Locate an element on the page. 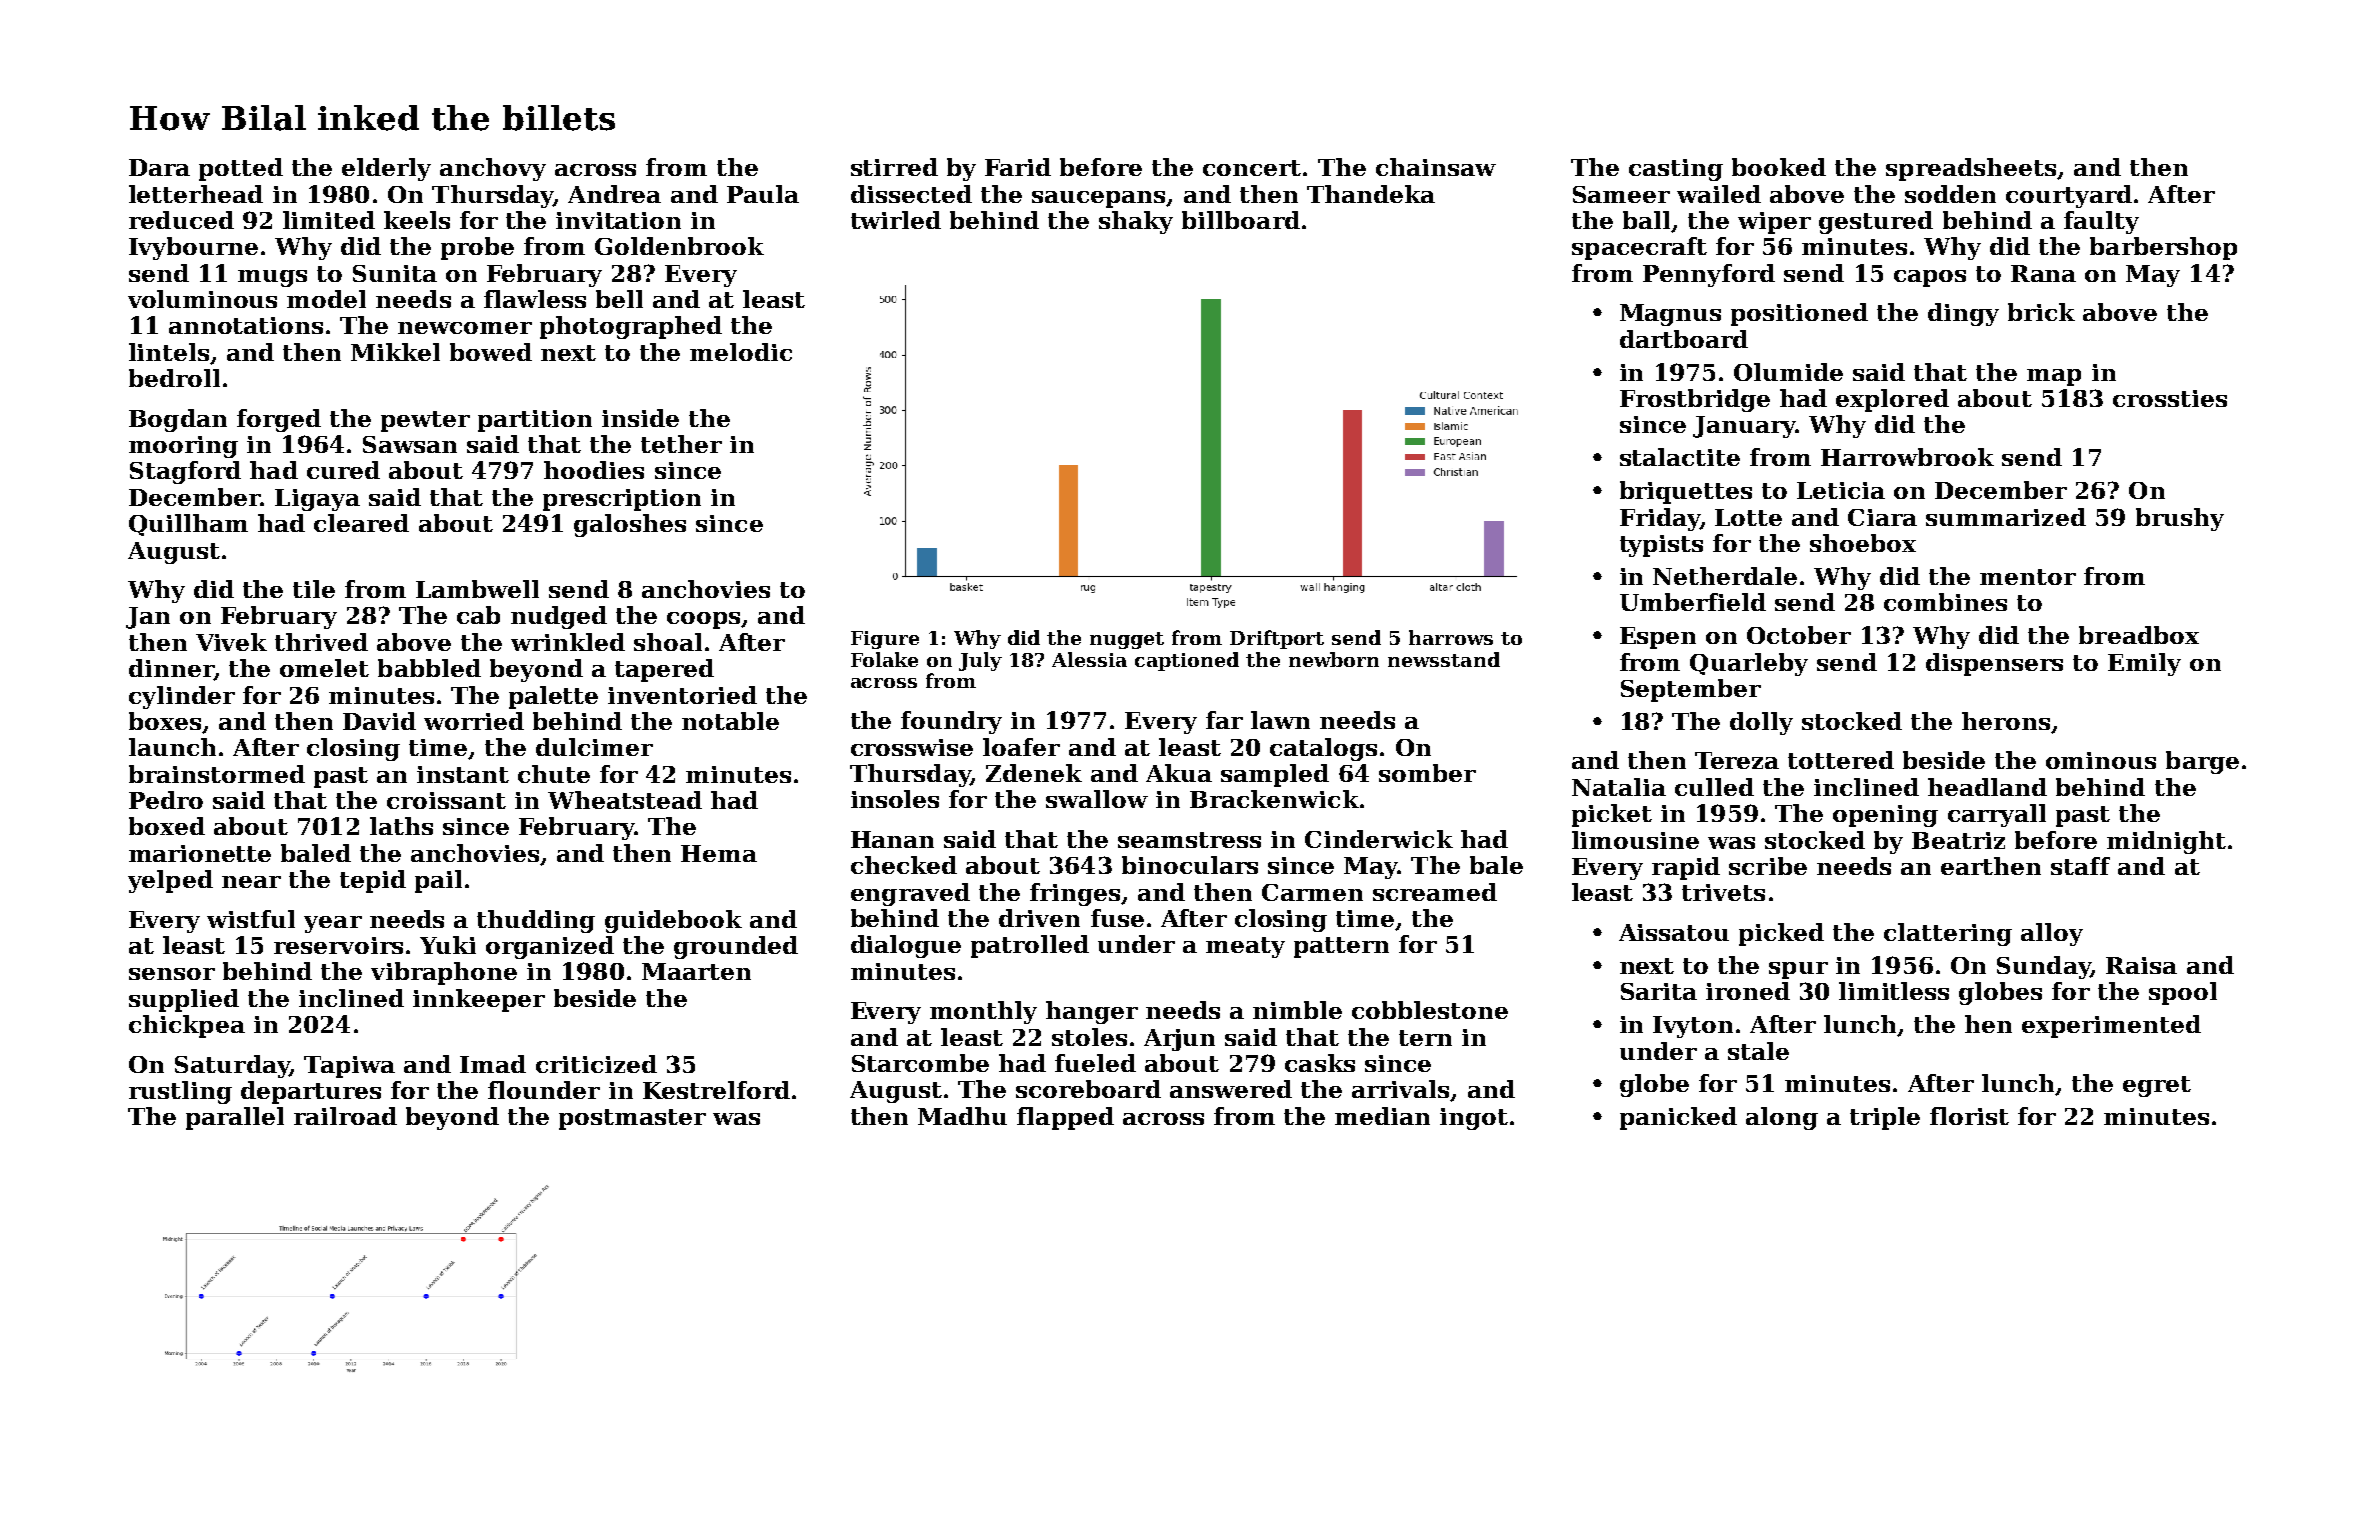 The height and width of the image is (1540, 2380). Paula is located at coordinates (763, 194).
